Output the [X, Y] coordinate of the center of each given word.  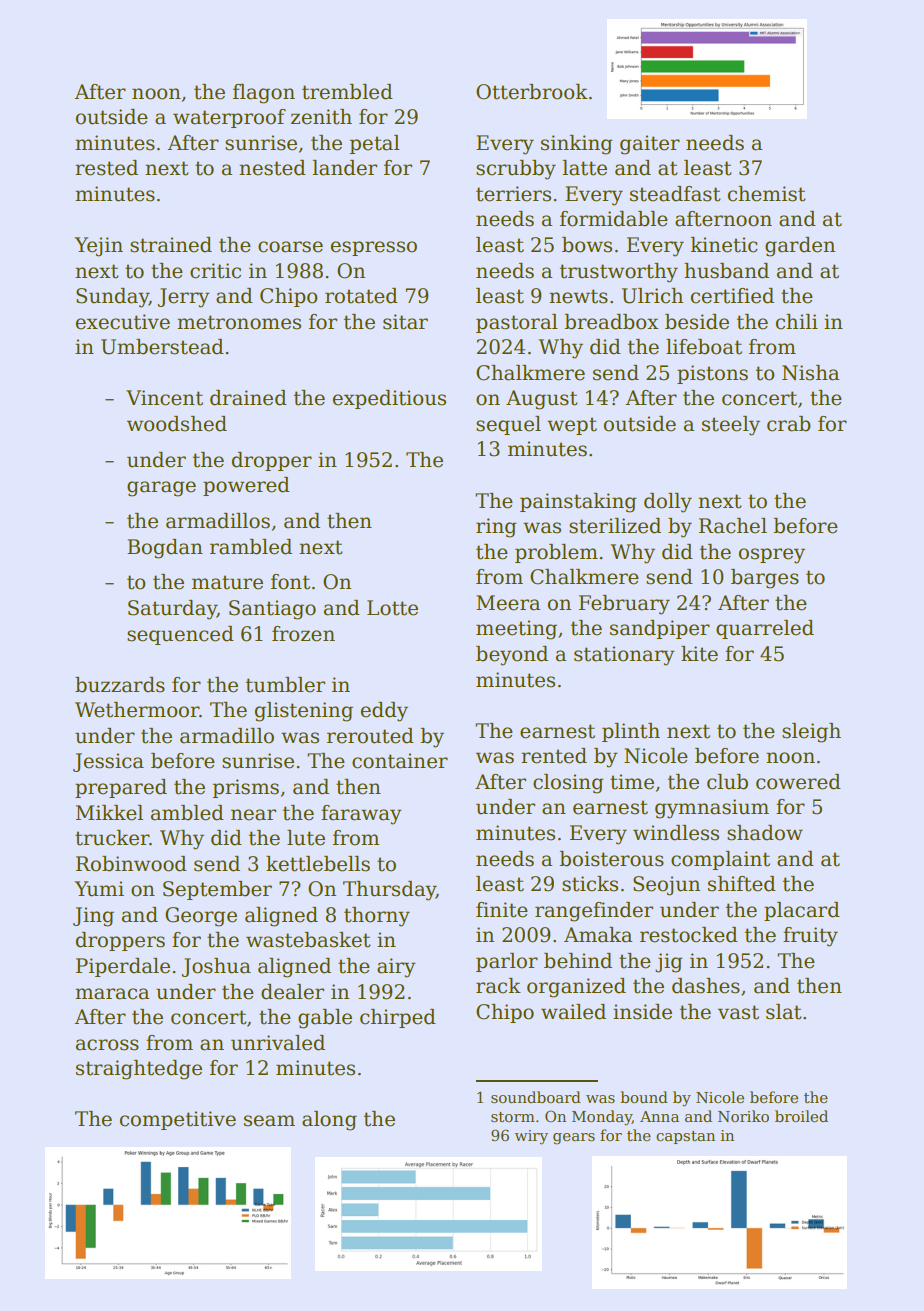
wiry [531, 1137]
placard [802, 911]
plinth [631, 732]
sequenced [180, 635]
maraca [112, 994]
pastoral [517, 323]
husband [726, 271]
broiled [801, 1116]
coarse [290, 247]
